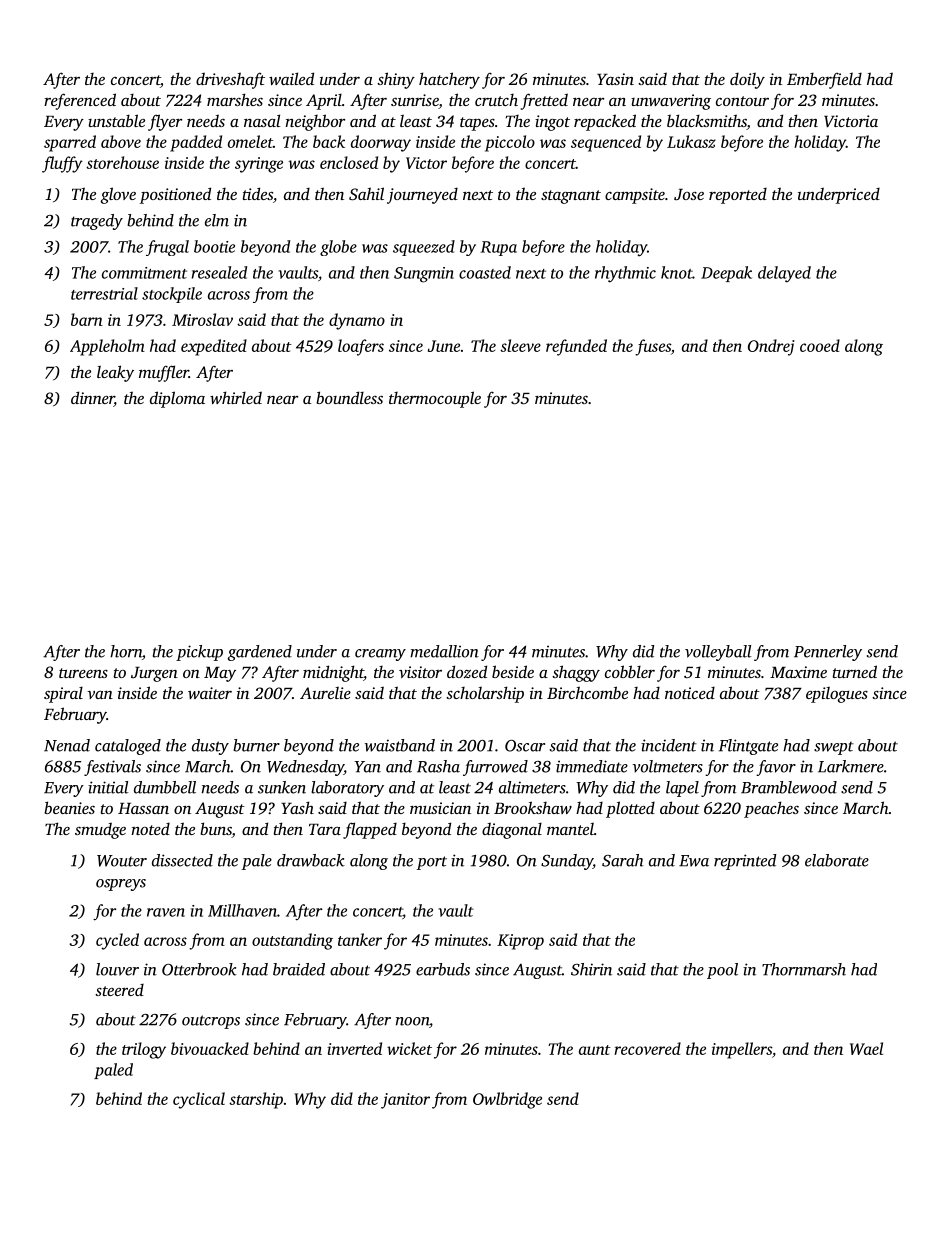 Image resolution: width=952 pixels, height=1233 pixels. What do you see at coordinates (177, 399) in the screenshot?
I see `diploma` at bounding box center [177, 399].
